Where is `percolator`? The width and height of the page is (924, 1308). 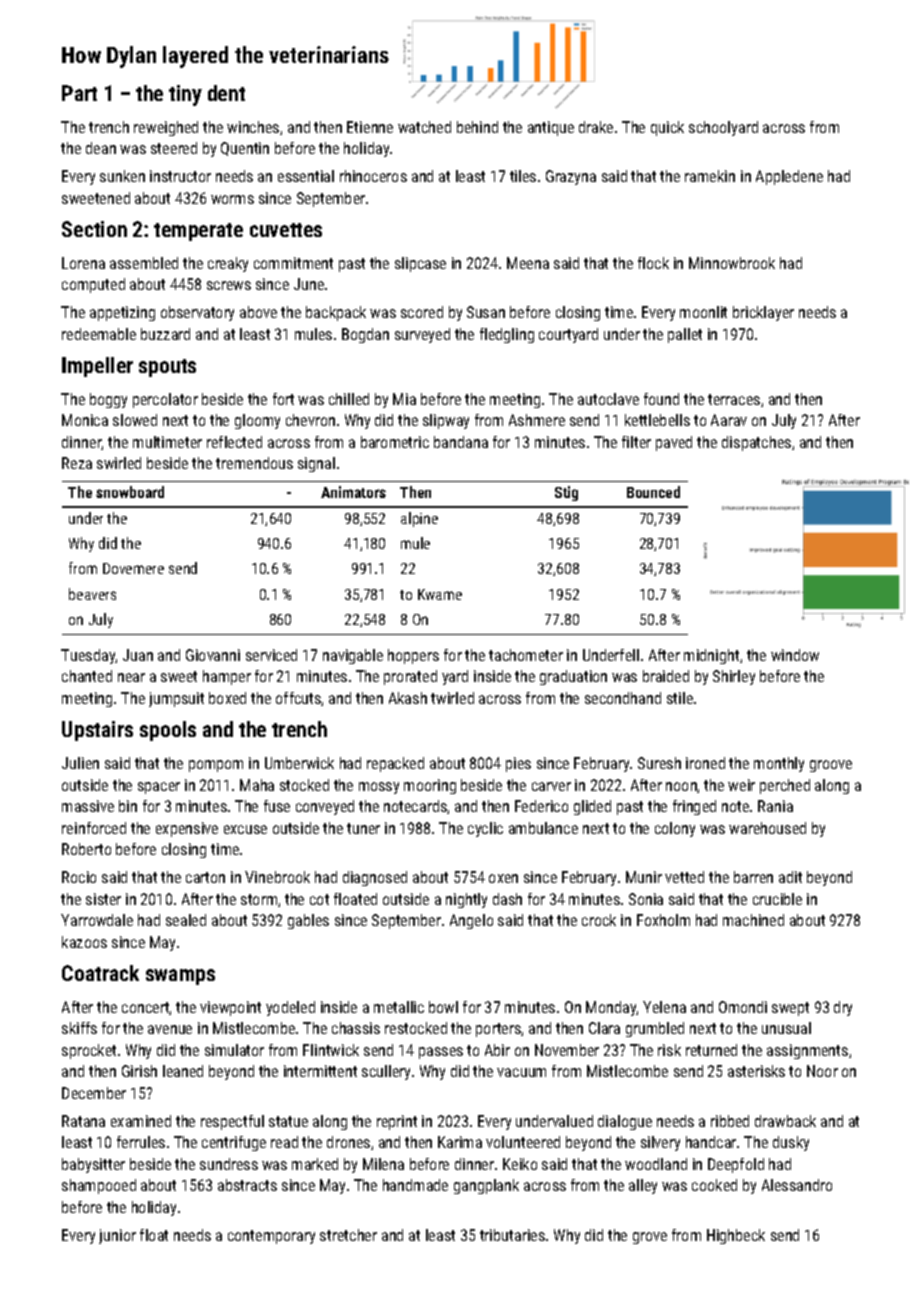
percolator is located at coordinates (165, 400).
